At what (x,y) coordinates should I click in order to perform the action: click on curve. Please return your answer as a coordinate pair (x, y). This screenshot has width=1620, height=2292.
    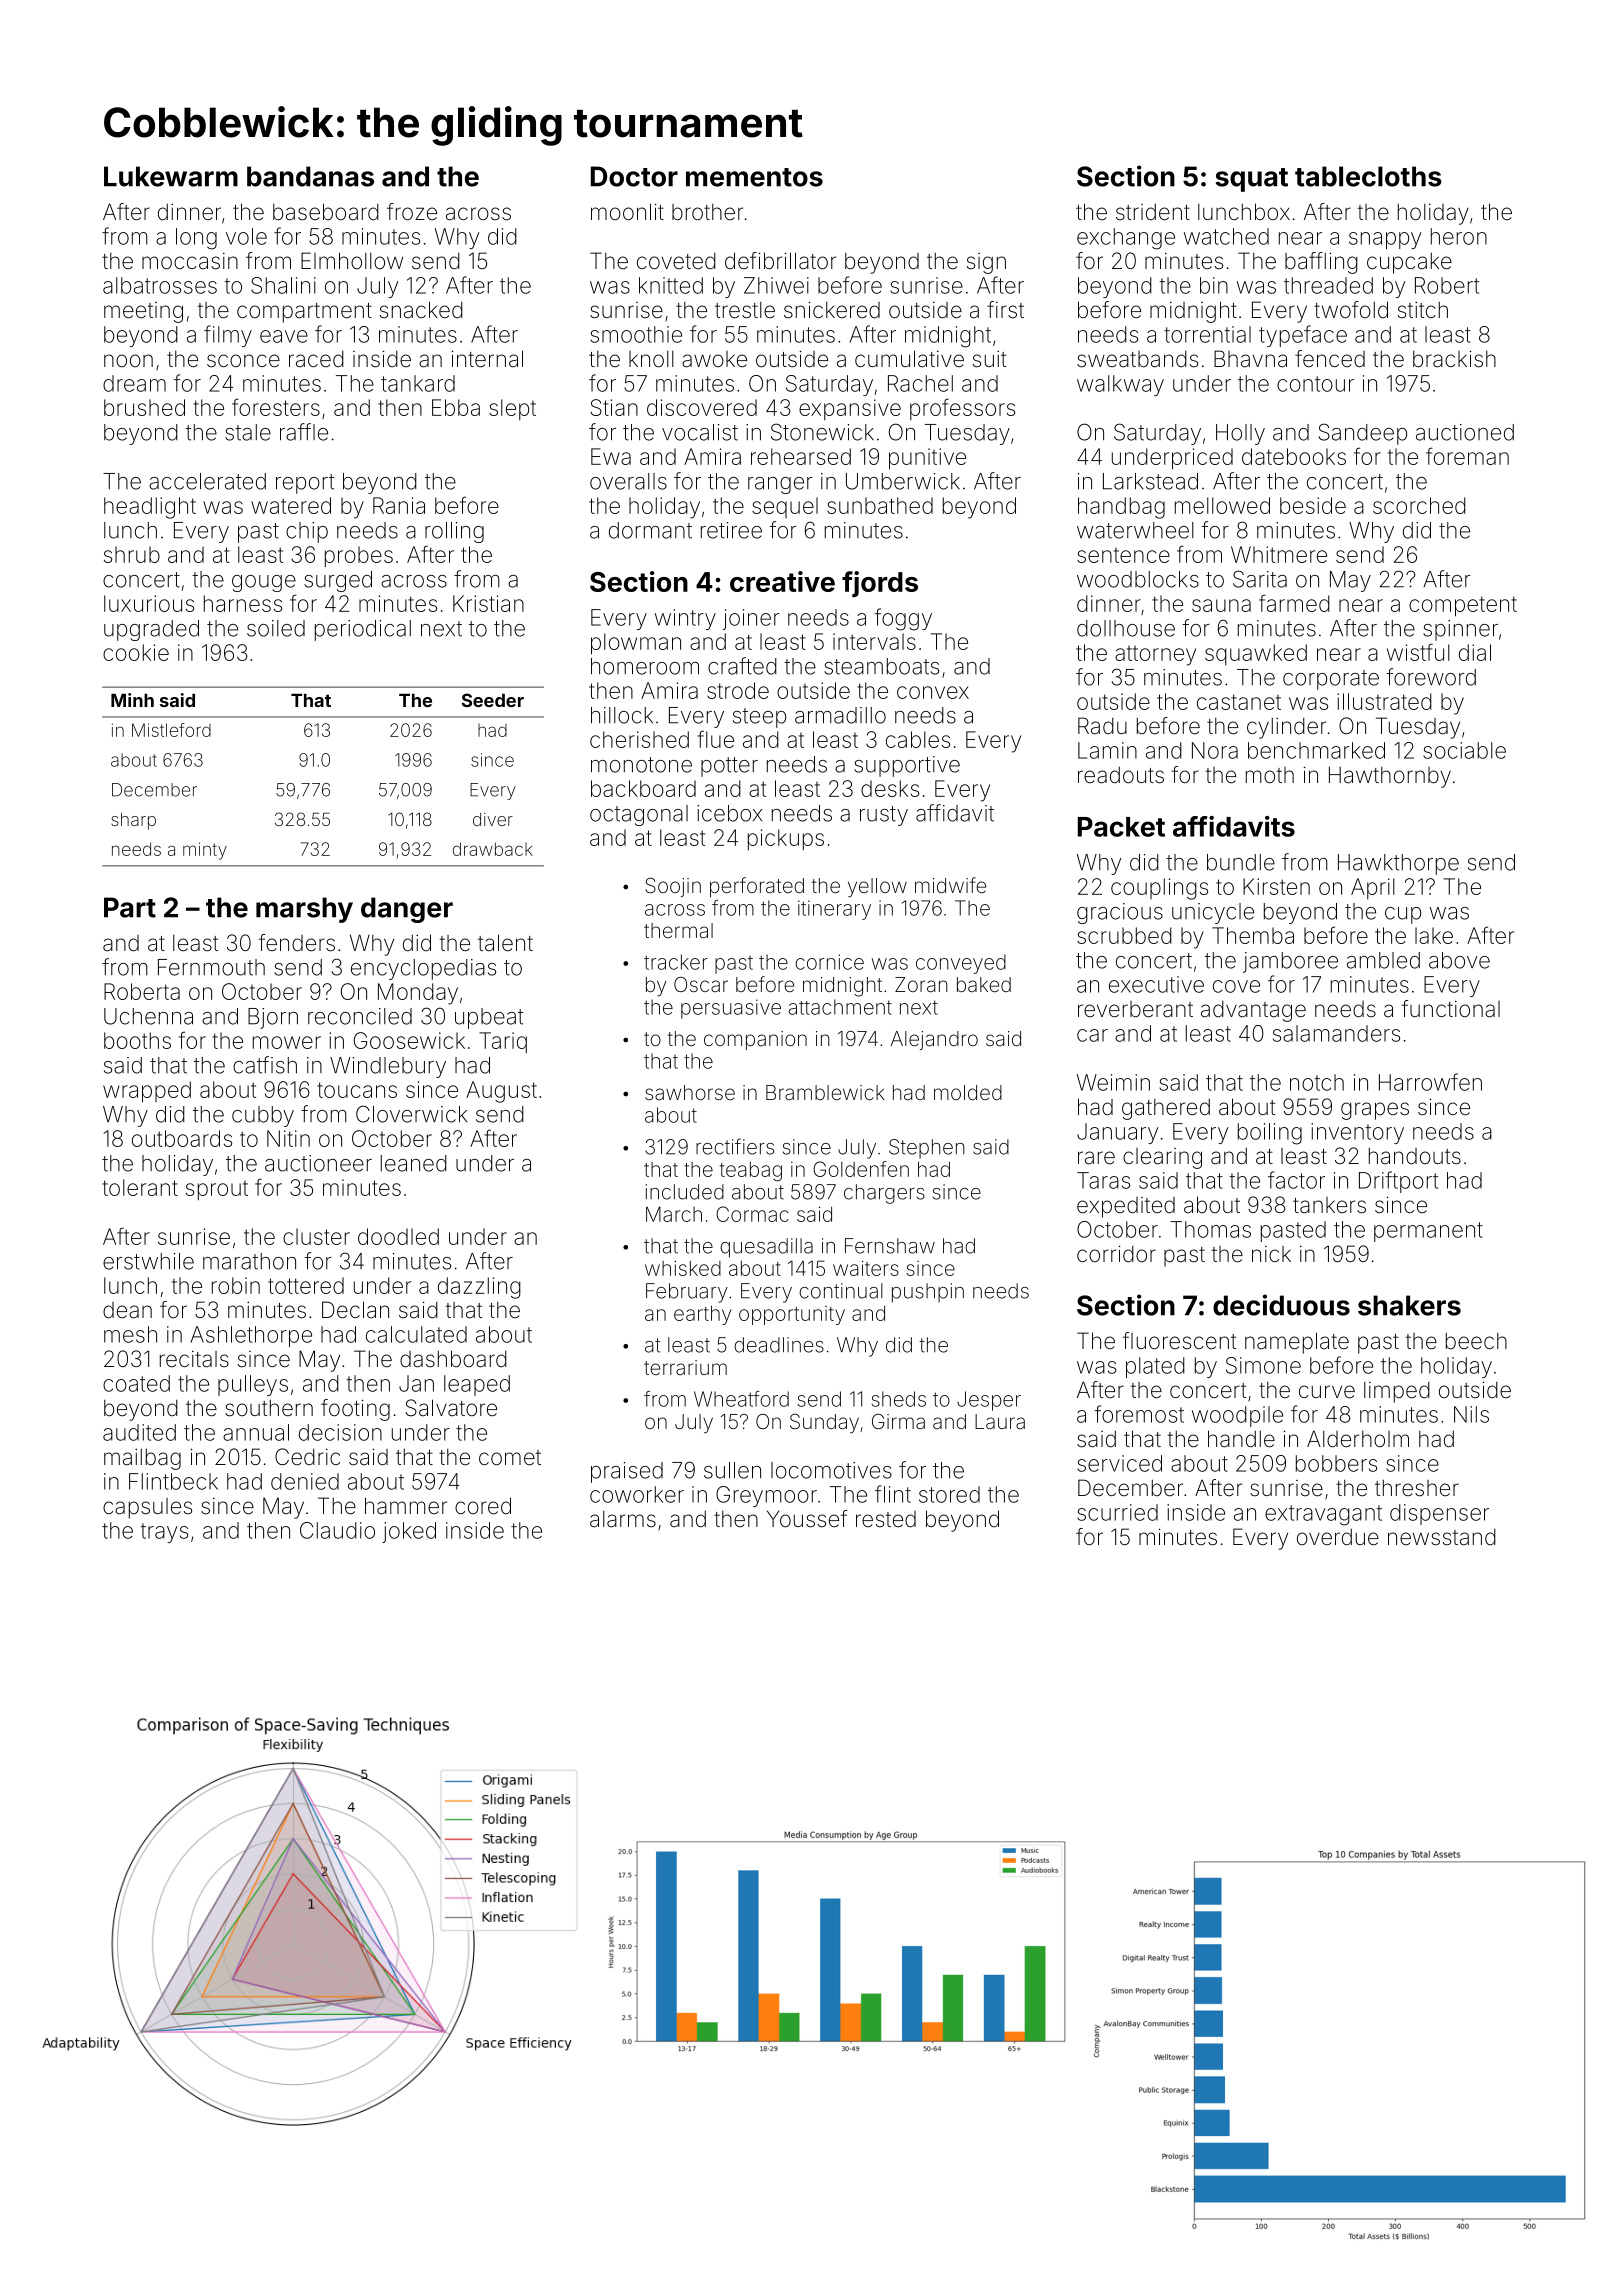
    Looking at the image, I should click on (1327, 1391).
